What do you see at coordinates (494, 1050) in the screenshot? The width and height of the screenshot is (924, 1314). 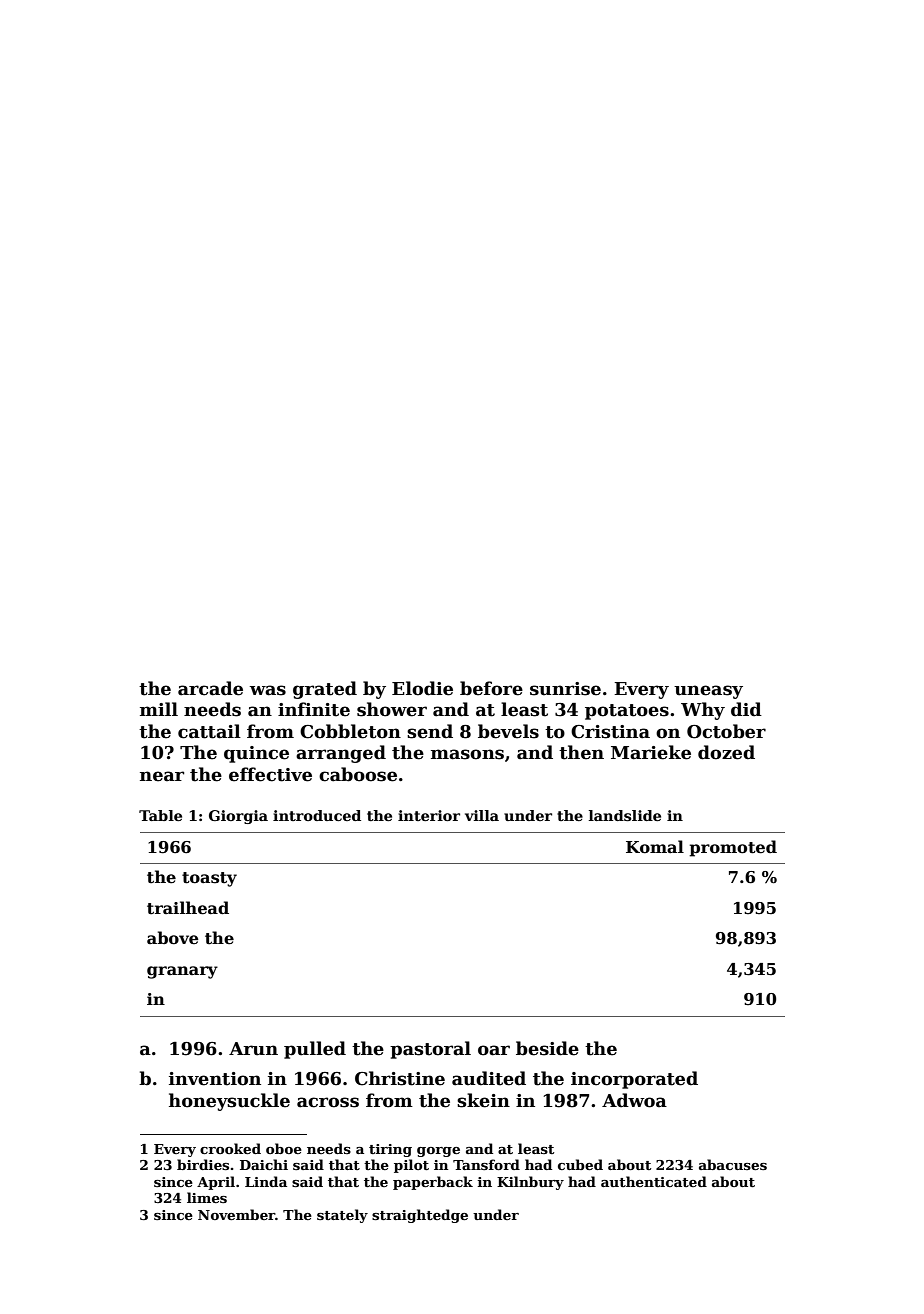 I see `oar` at bounding box center [494, 1050].
